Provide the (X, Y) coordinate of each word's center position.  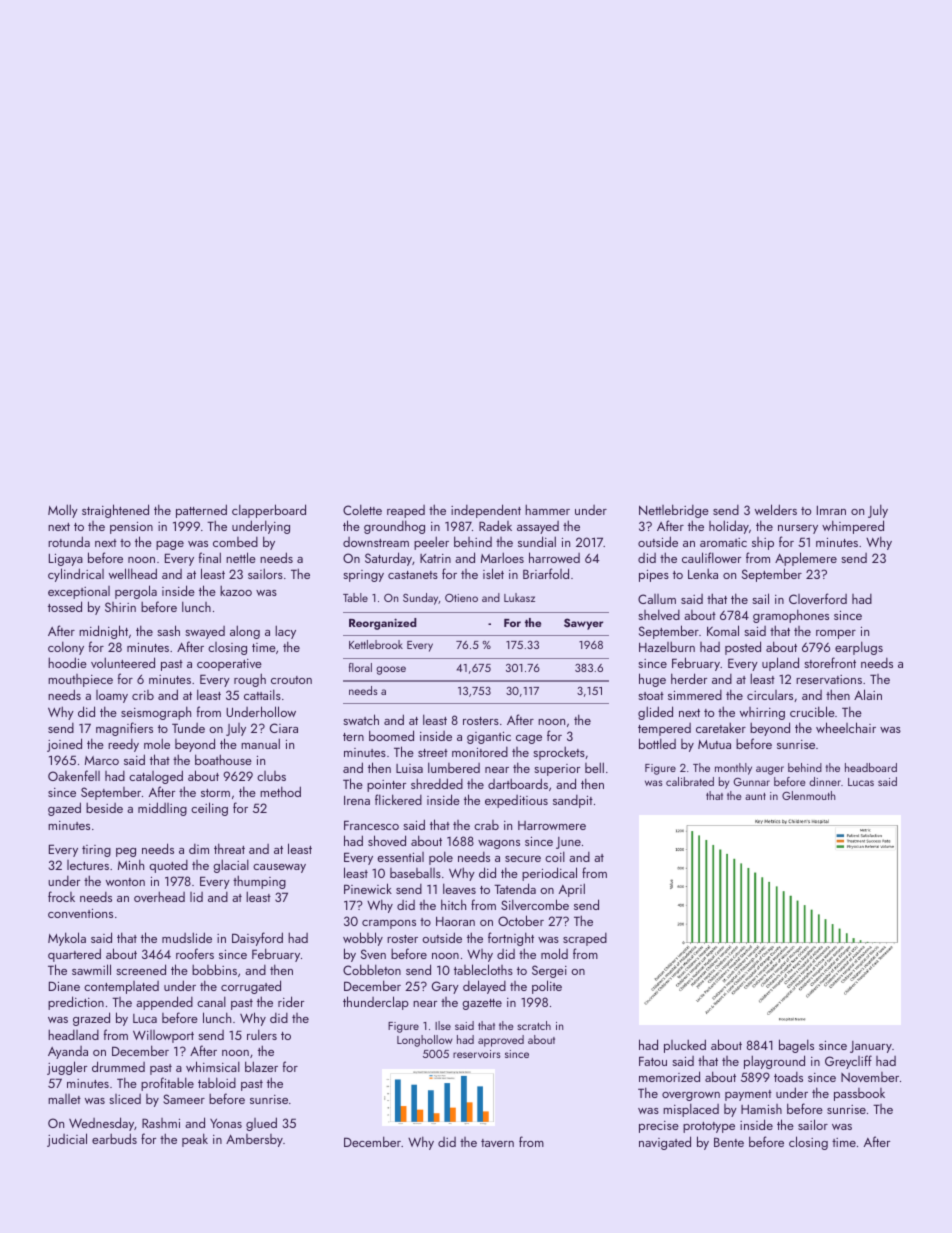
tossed (65, 606)
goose (391, 670)
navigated (665, 1143)
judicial (67, 1140)
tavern (497, 1143)
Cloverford (818, 598)
